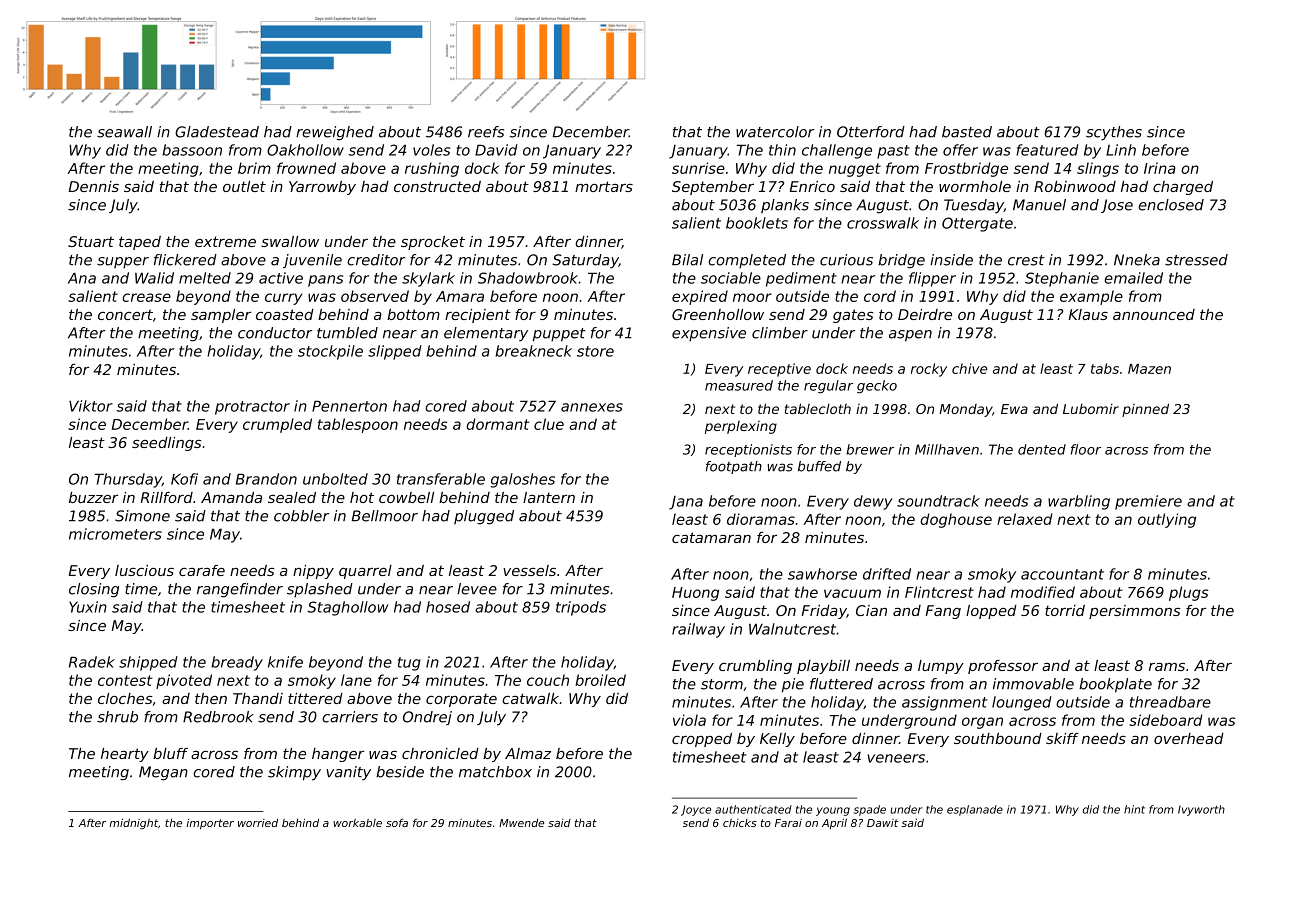 This image has height=924, width=1308. Describe the element at coordinates (775, 132) in the image. I see `watercolor` at that location.
